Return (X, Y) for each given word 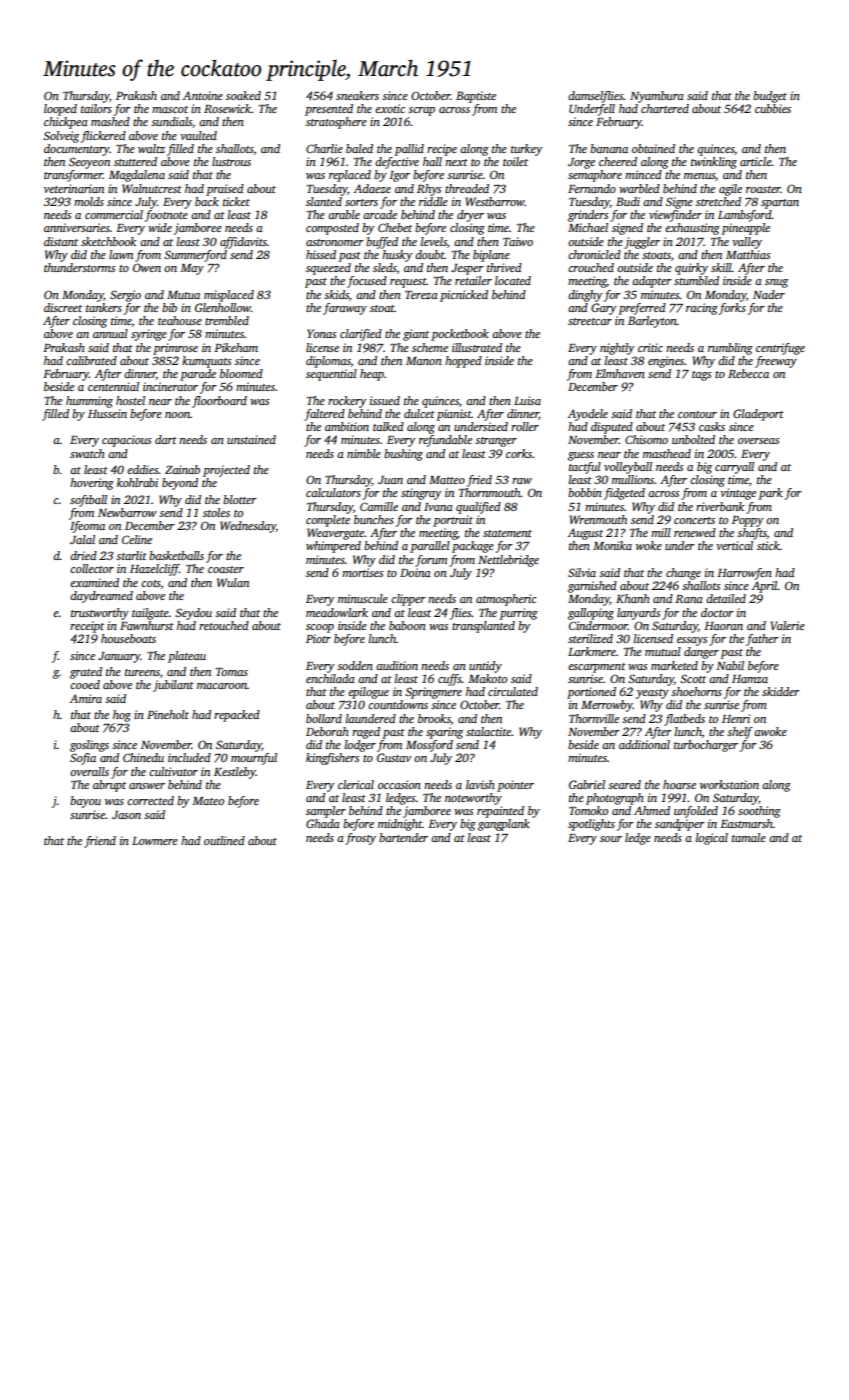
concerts (694, 520)
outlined (224, 840)
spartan (780, 204)
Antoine (203, 95)
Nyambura (657, 97)
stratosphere (336, 123)
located (513, 280)
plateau (187, 657)
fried (479, 481)
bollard (324, 718)
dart (166, 439)
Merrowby (607, 706)
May (192, 269)
